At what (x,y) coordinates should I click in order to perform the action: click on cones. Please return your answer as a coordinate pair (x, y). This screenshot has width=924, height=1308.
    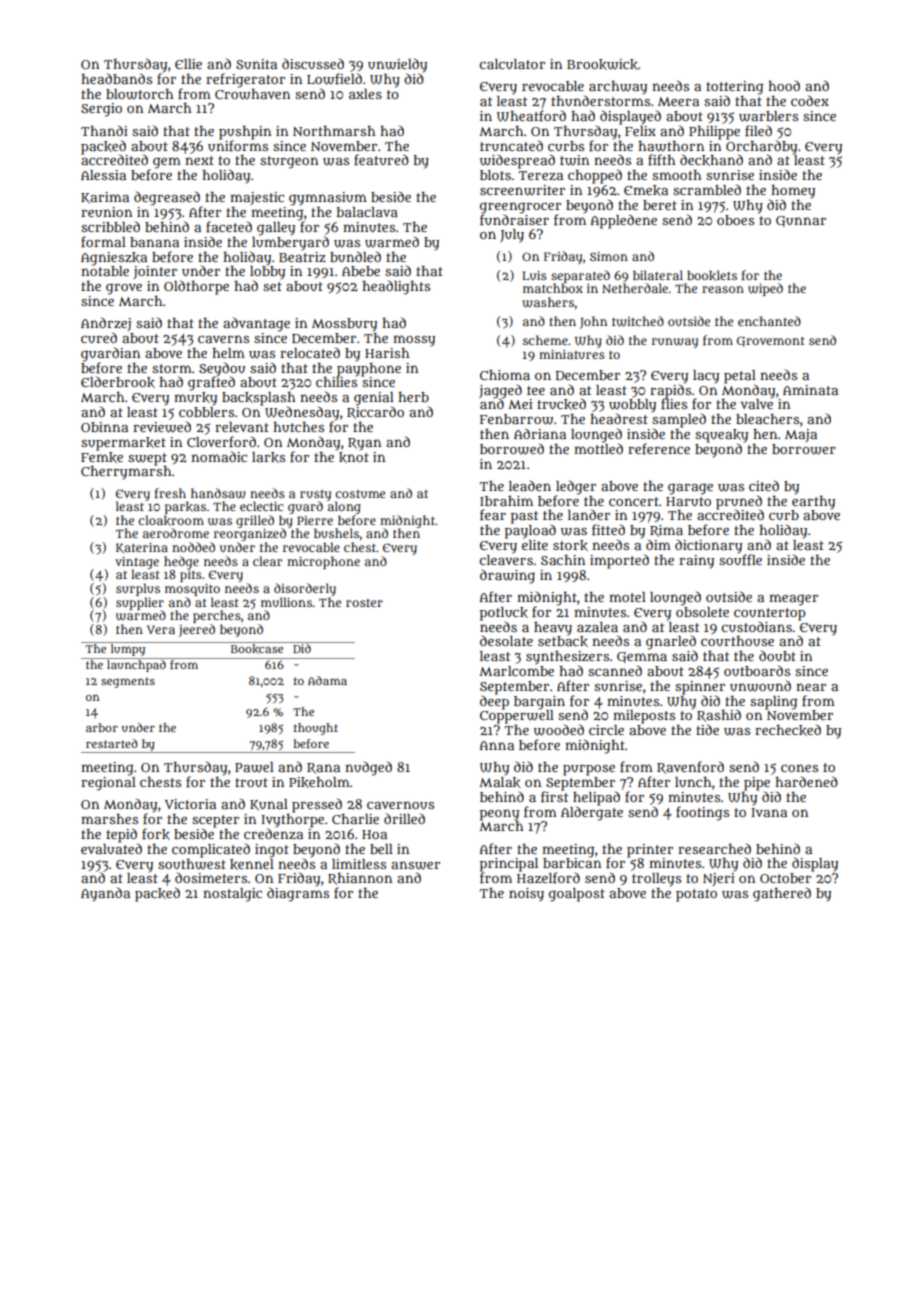
    Looking at the image, I should click on (799, 768).
